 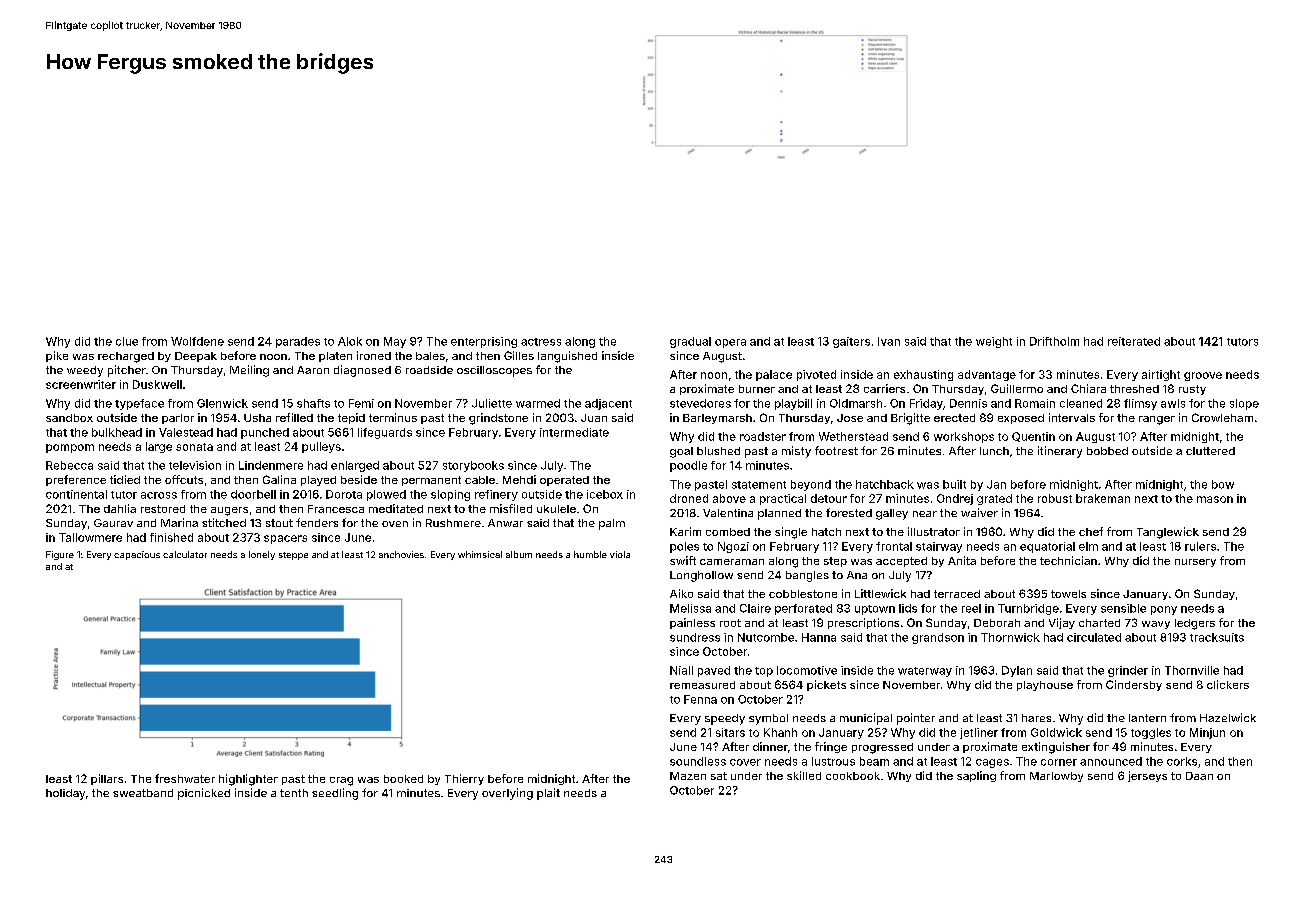 I want to click on Melissa, so click(x=690, y=608).
